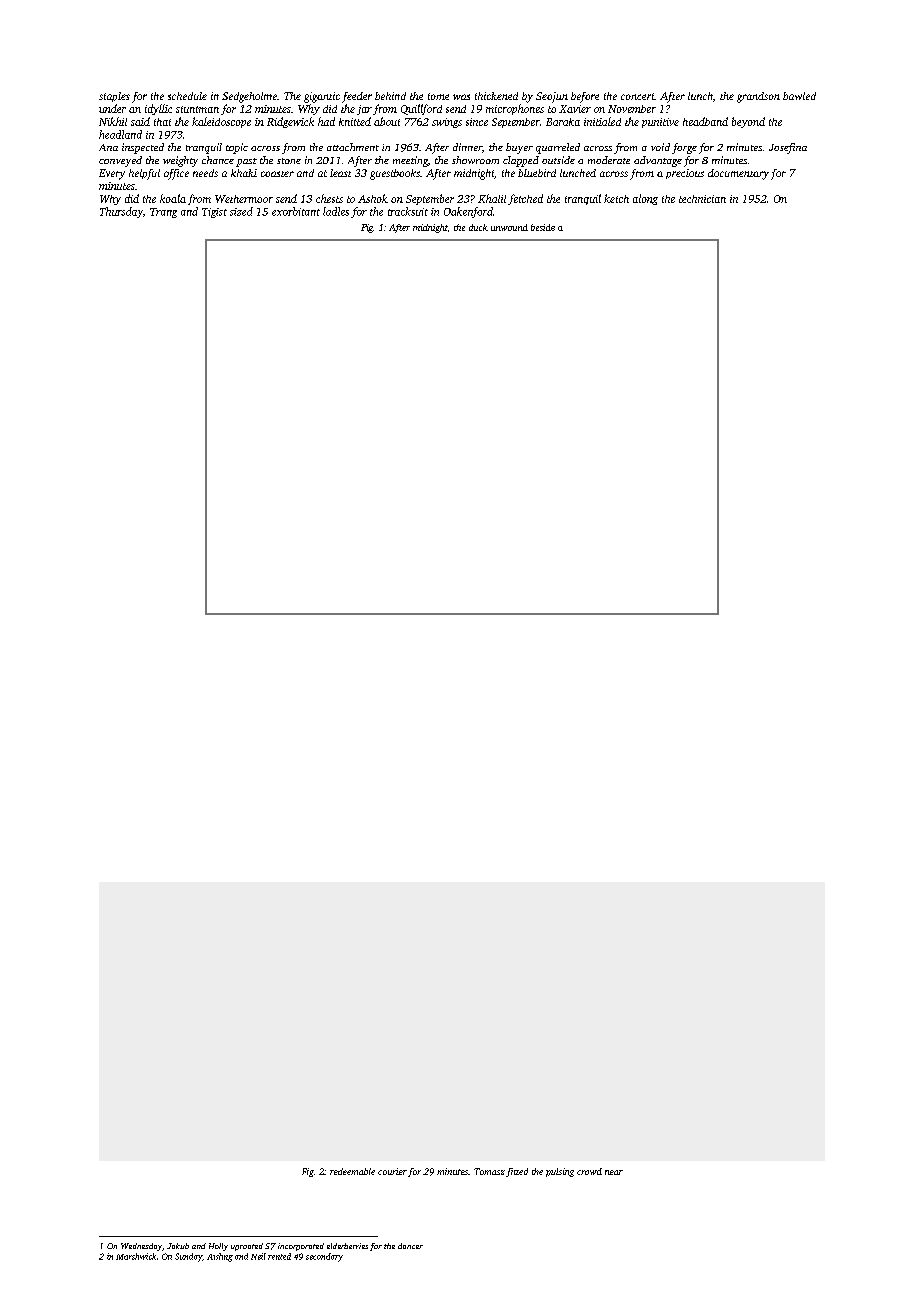  I want to click on Thursday, so click(121, 212).
